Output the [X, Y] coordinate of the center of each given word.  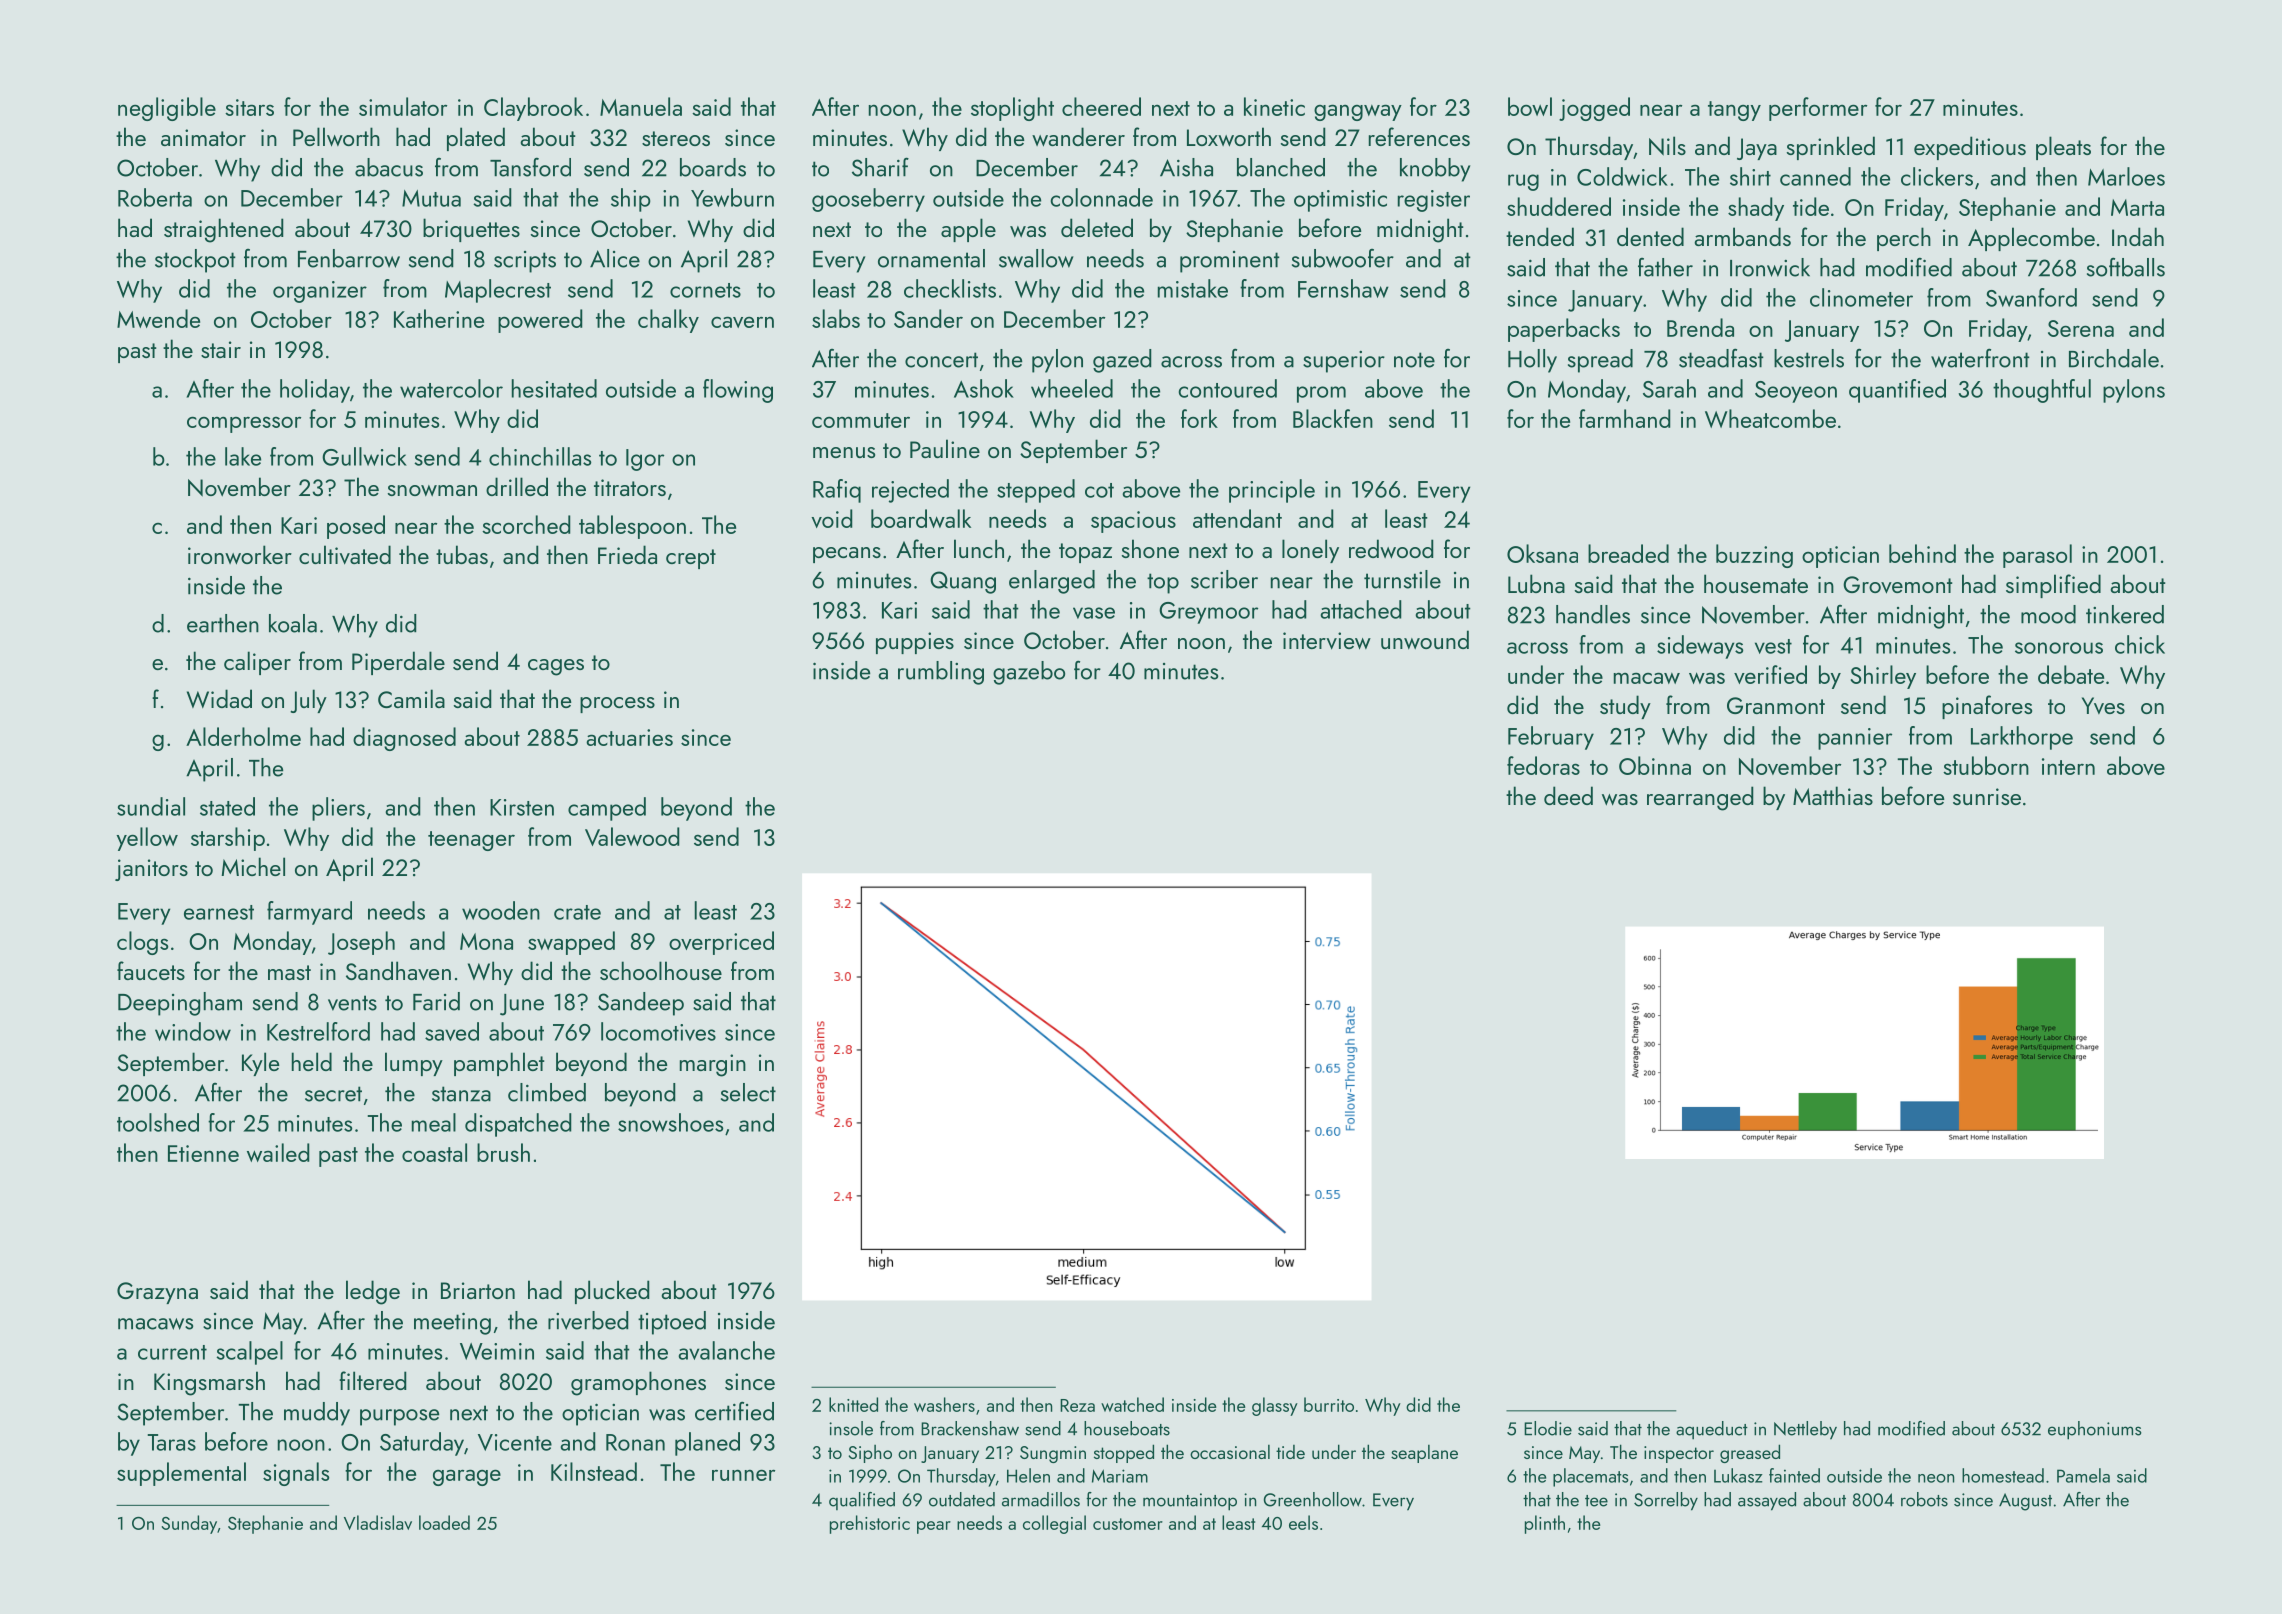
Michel [253, 866]
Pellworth [336, 137]
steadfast [1721, 358]
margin [713, 1065]
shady [1756, 209]
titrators [630, 487]
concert [941, 360]
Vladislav [378, 1522]
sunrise [1987, 796]
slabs [836, 318]
